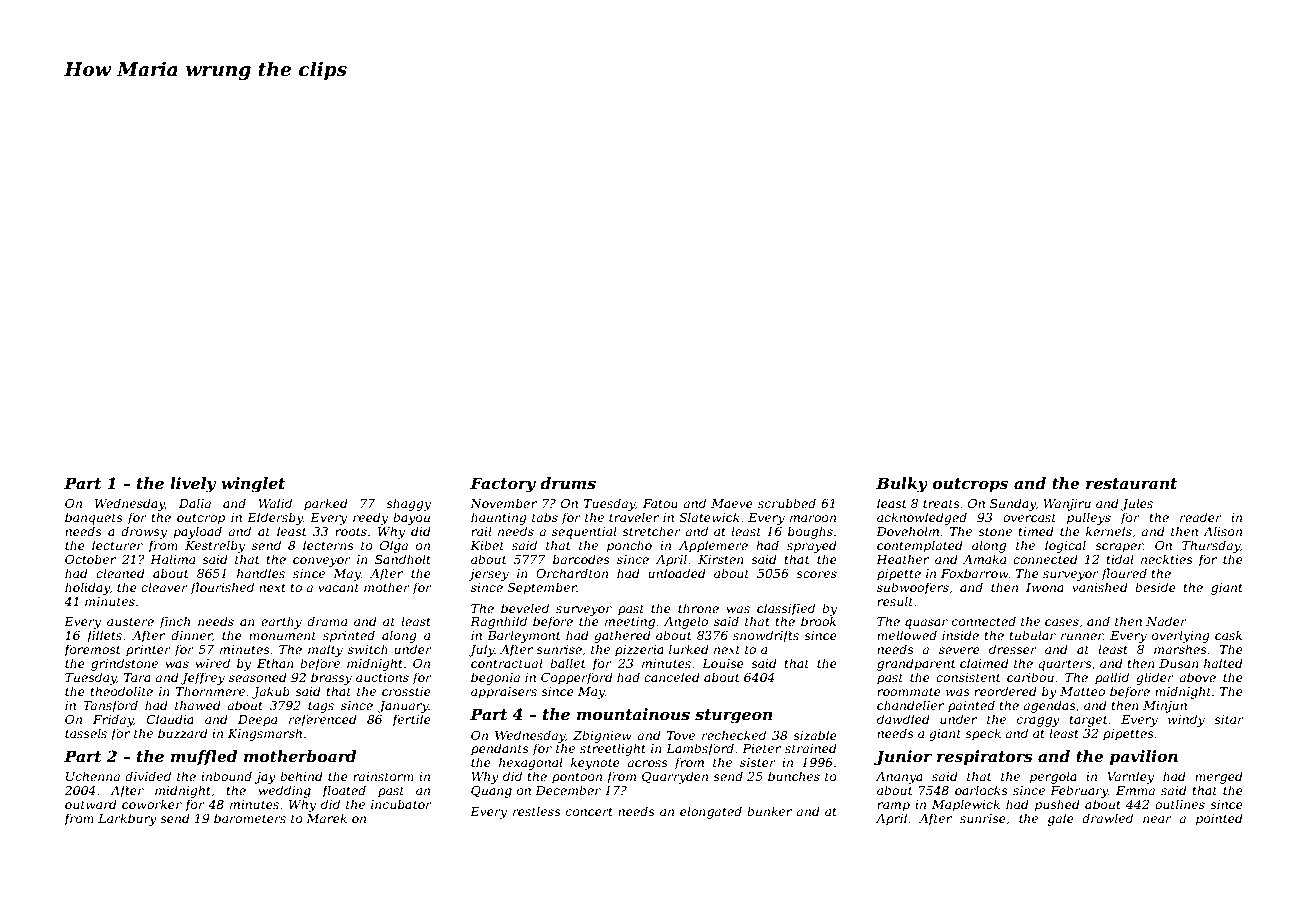 This screenshot has height=924, width=1308. Describe the element at coordinates (907, 635) in the screenshot. I see `mellowed` at that location.
